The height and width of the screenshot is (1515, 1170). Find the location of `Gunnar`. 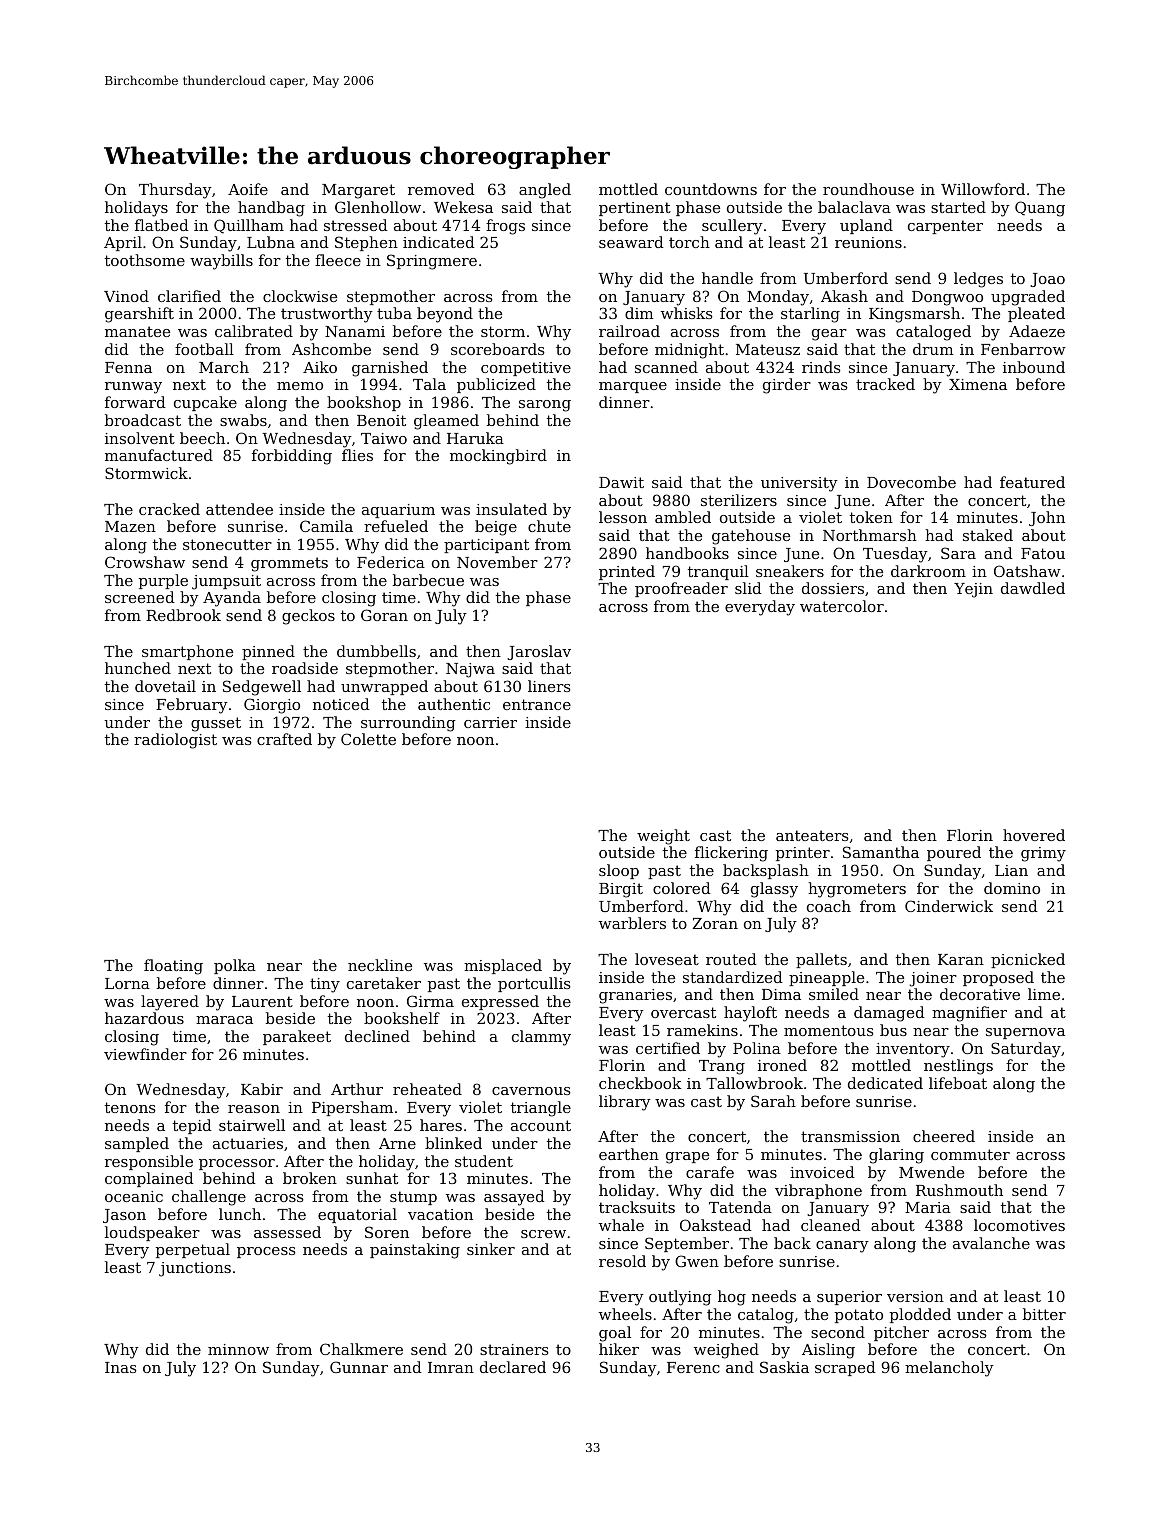

Gunnar is located at coordinates (359, 1367).
